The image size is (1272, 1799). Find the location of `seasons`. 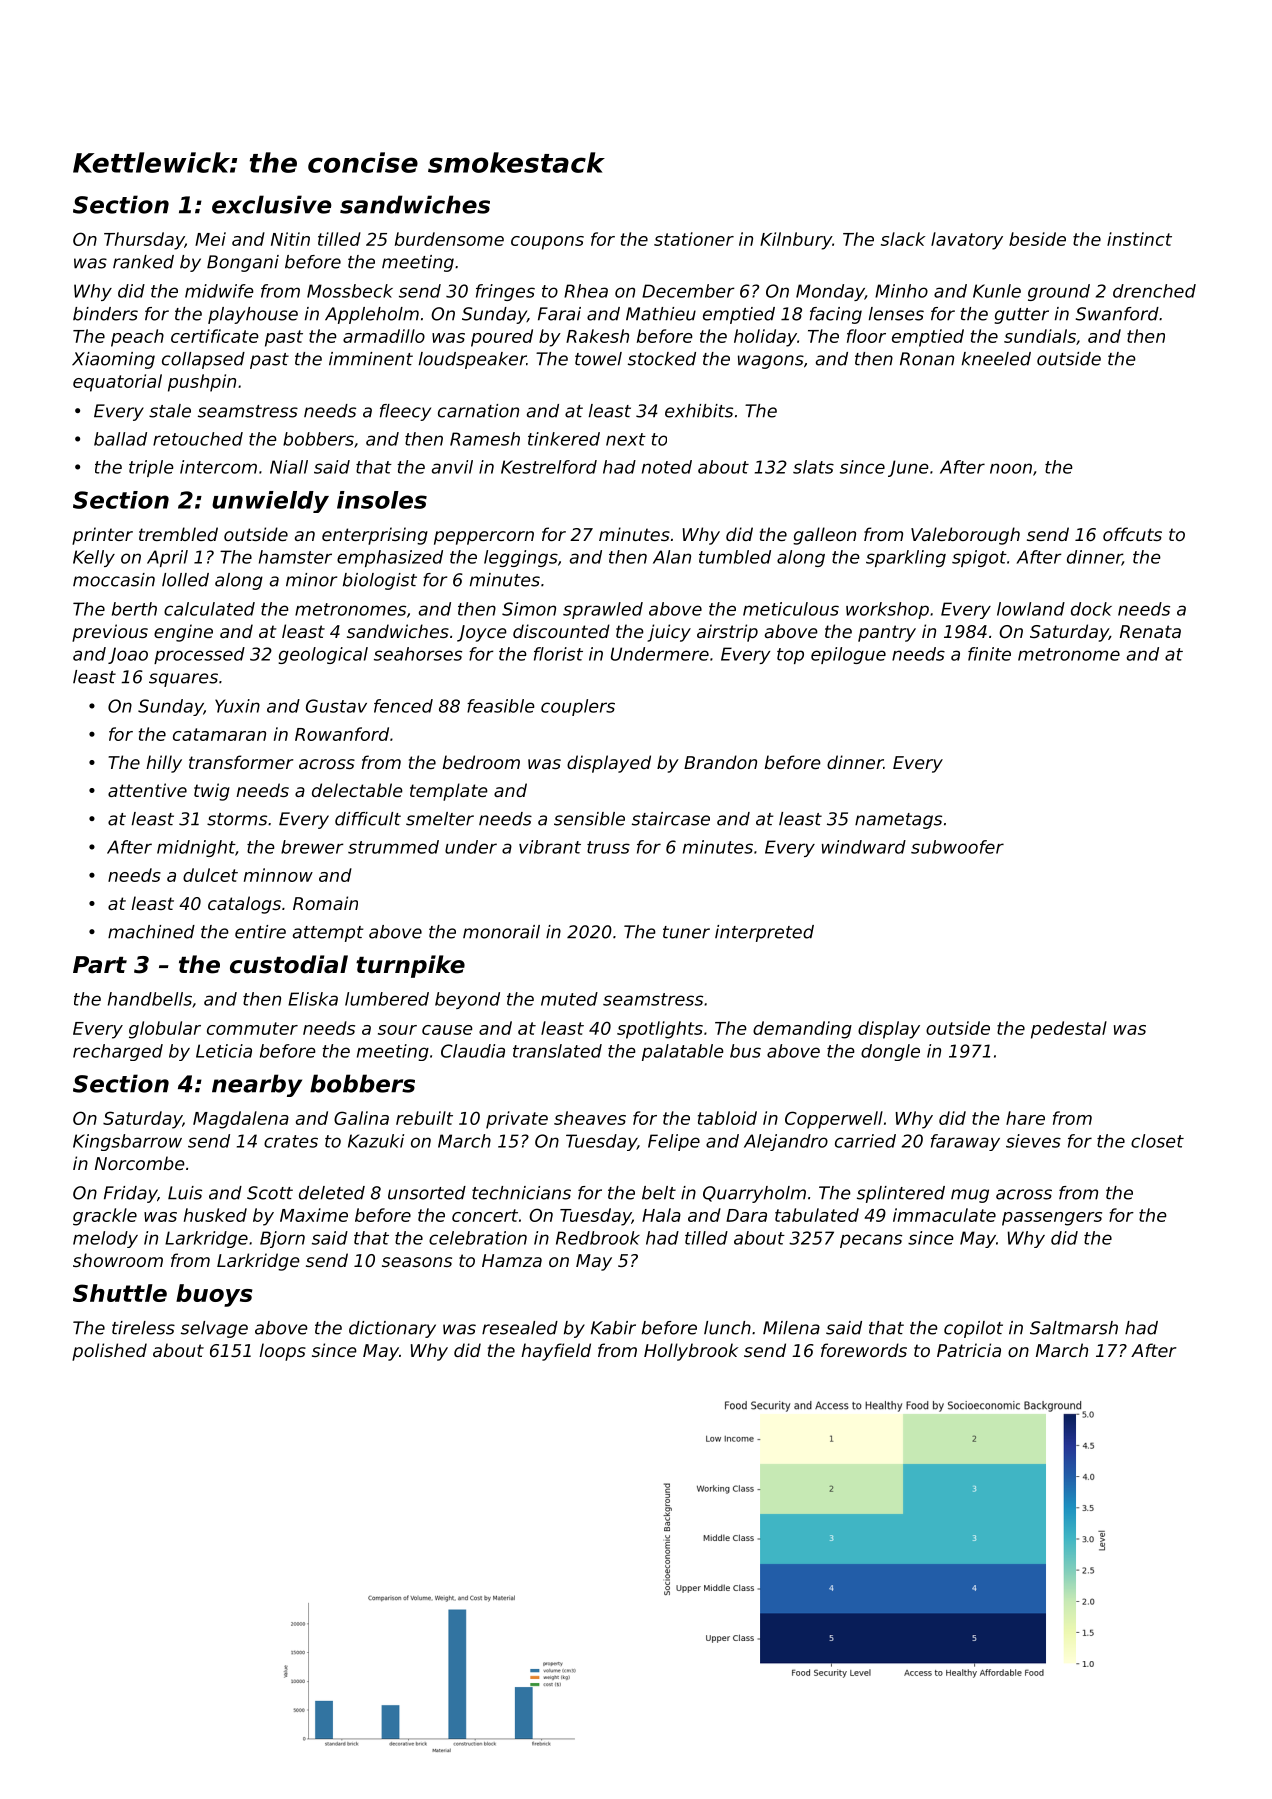

seasons is located at coordinates (417, 1262).
